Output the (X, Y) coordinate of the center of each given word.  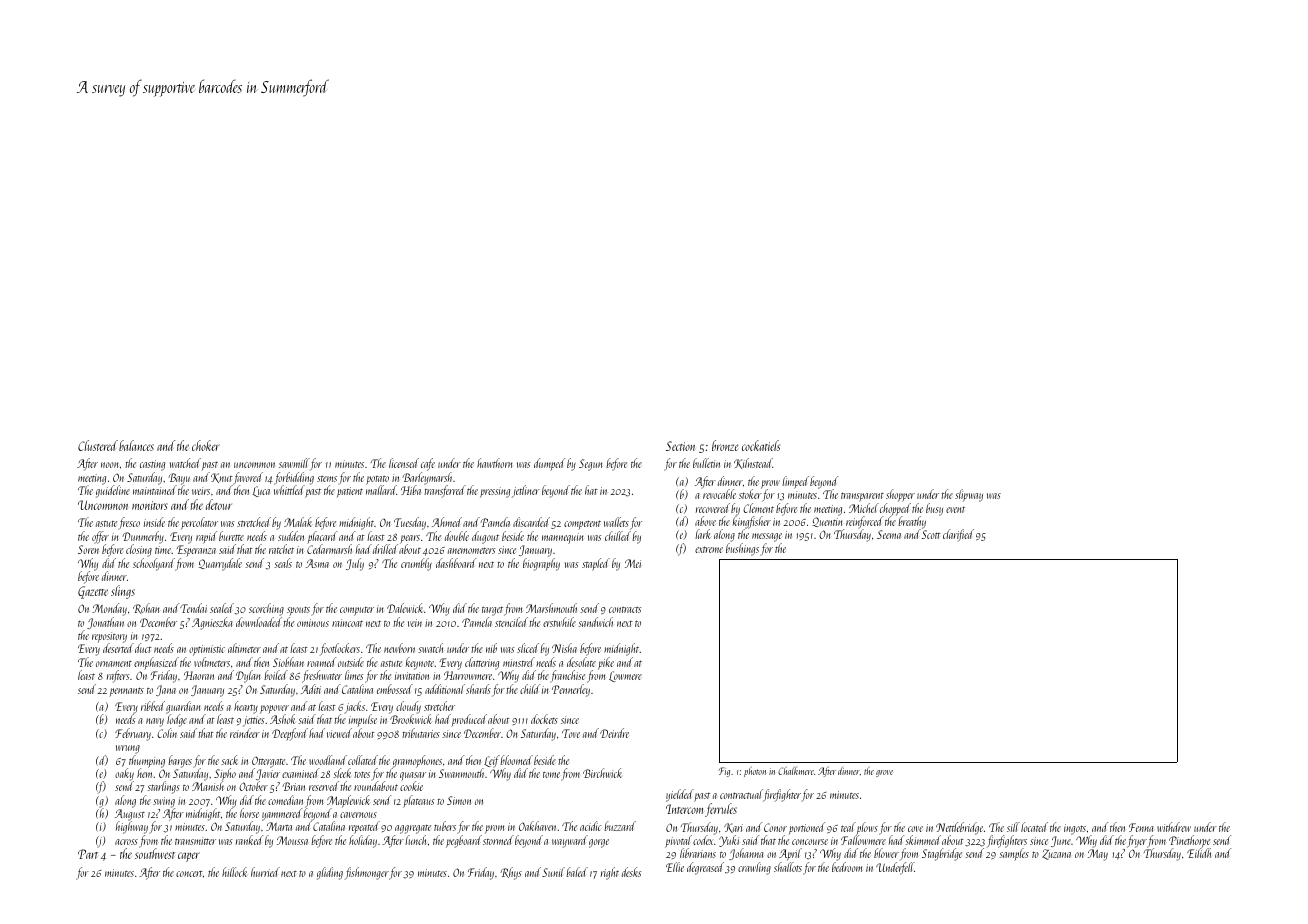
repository (109, 638)
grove (884, 773)
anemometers (471, 550)
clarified (958, 535)
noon (109, 465)
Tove (571, 733)
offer (100, 537)
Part (88, 854)
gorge (599, 843)
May (1098, 855)
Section (680, 446)
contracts (625, 610)
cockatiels (761, 445)
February (133, 734)
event (955, 509)
